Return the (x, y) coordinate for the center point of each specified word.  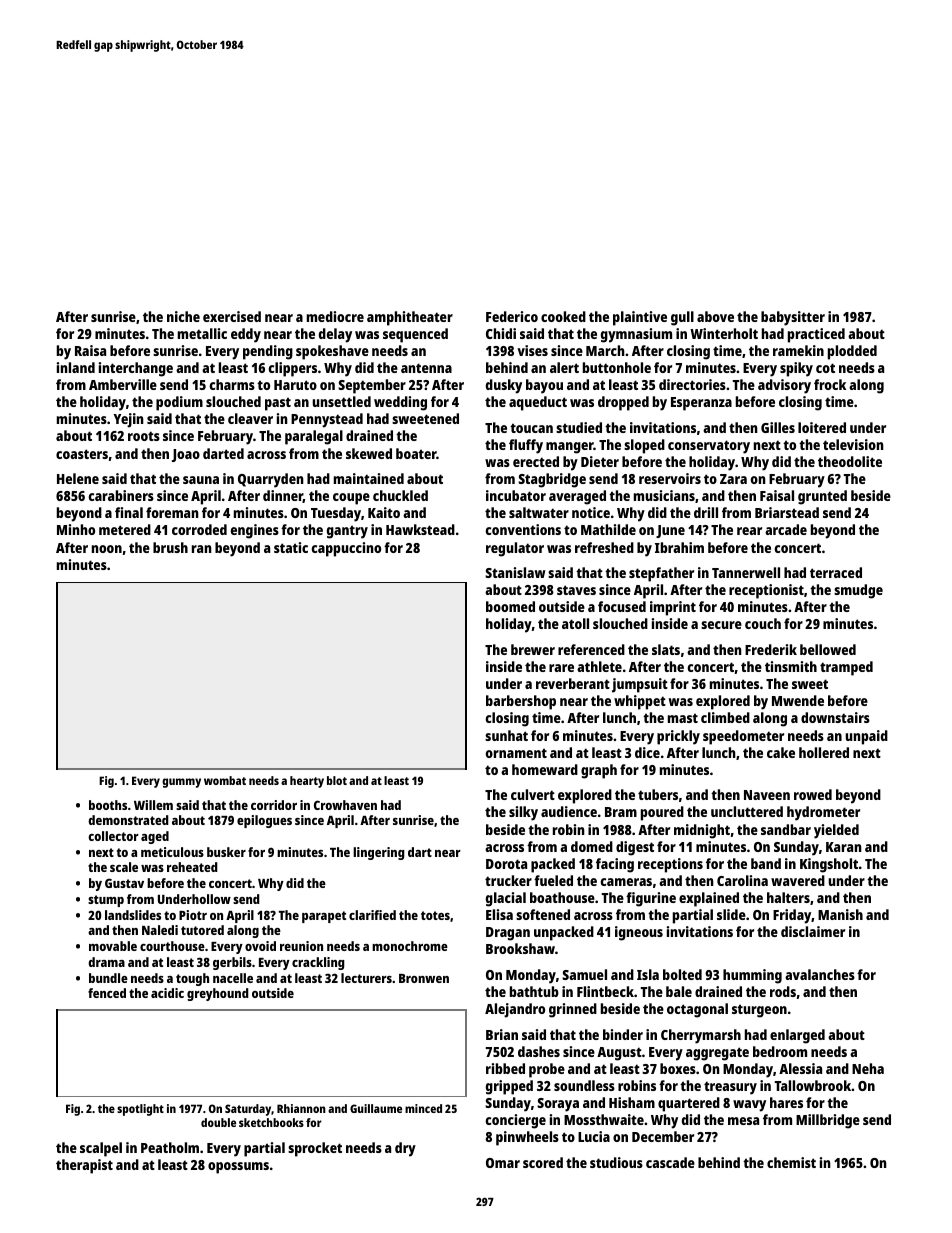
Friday (792, 916)
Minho (76, 529)
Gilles (778, 427)
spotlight (140, 1110)
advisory (784, 386)
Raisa (90, 350)
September (372, 386)
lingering (379, 853)
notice (591, 512)
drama (106, 962)
